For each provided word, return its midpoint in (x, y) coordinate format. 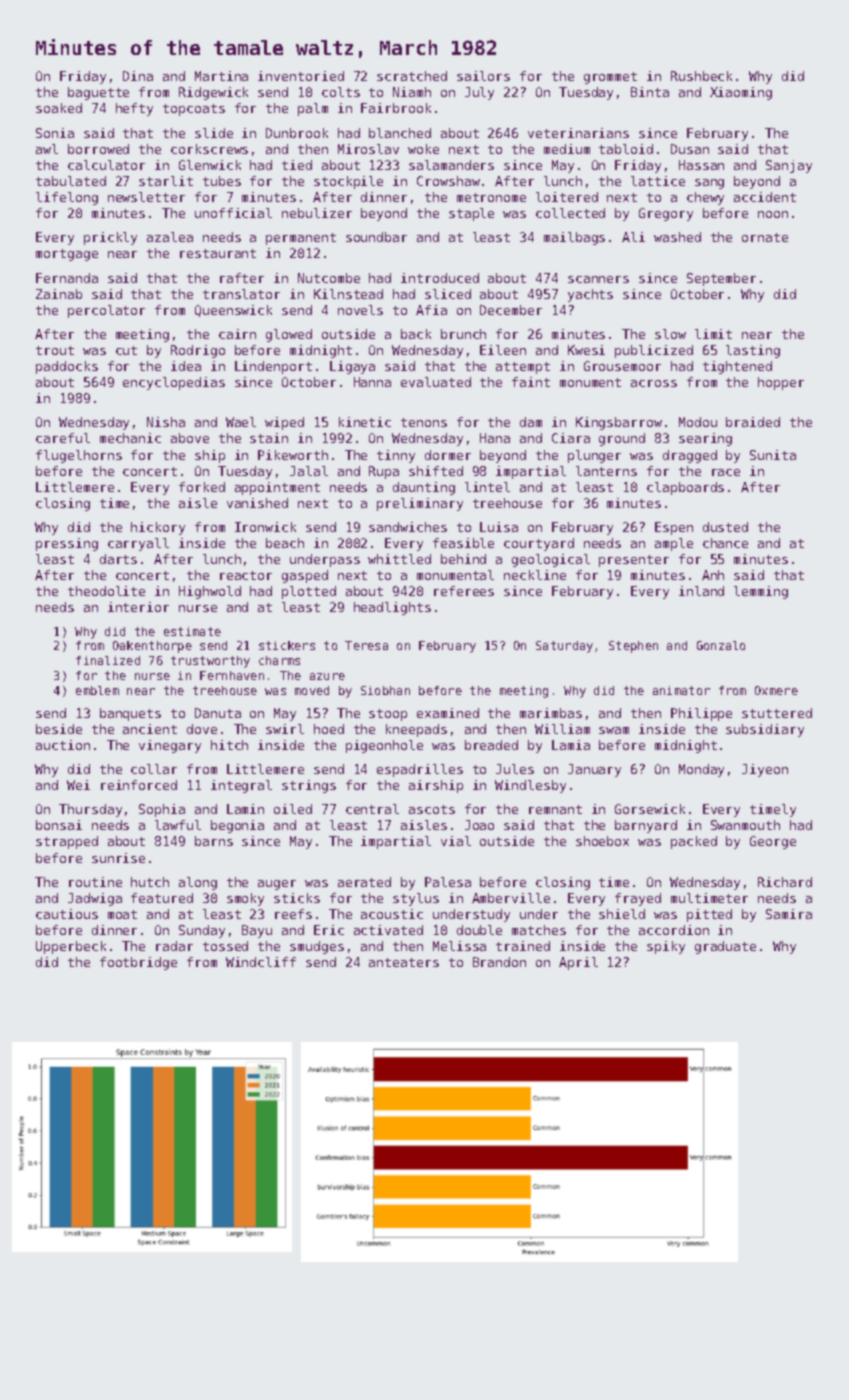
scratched (412, 76)
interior (138, 607)
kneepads (416, 730)
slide (214, 133)
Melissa (459, 946)
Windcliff (261, 962)
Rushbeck (701, 76)
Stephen (633, 647)
